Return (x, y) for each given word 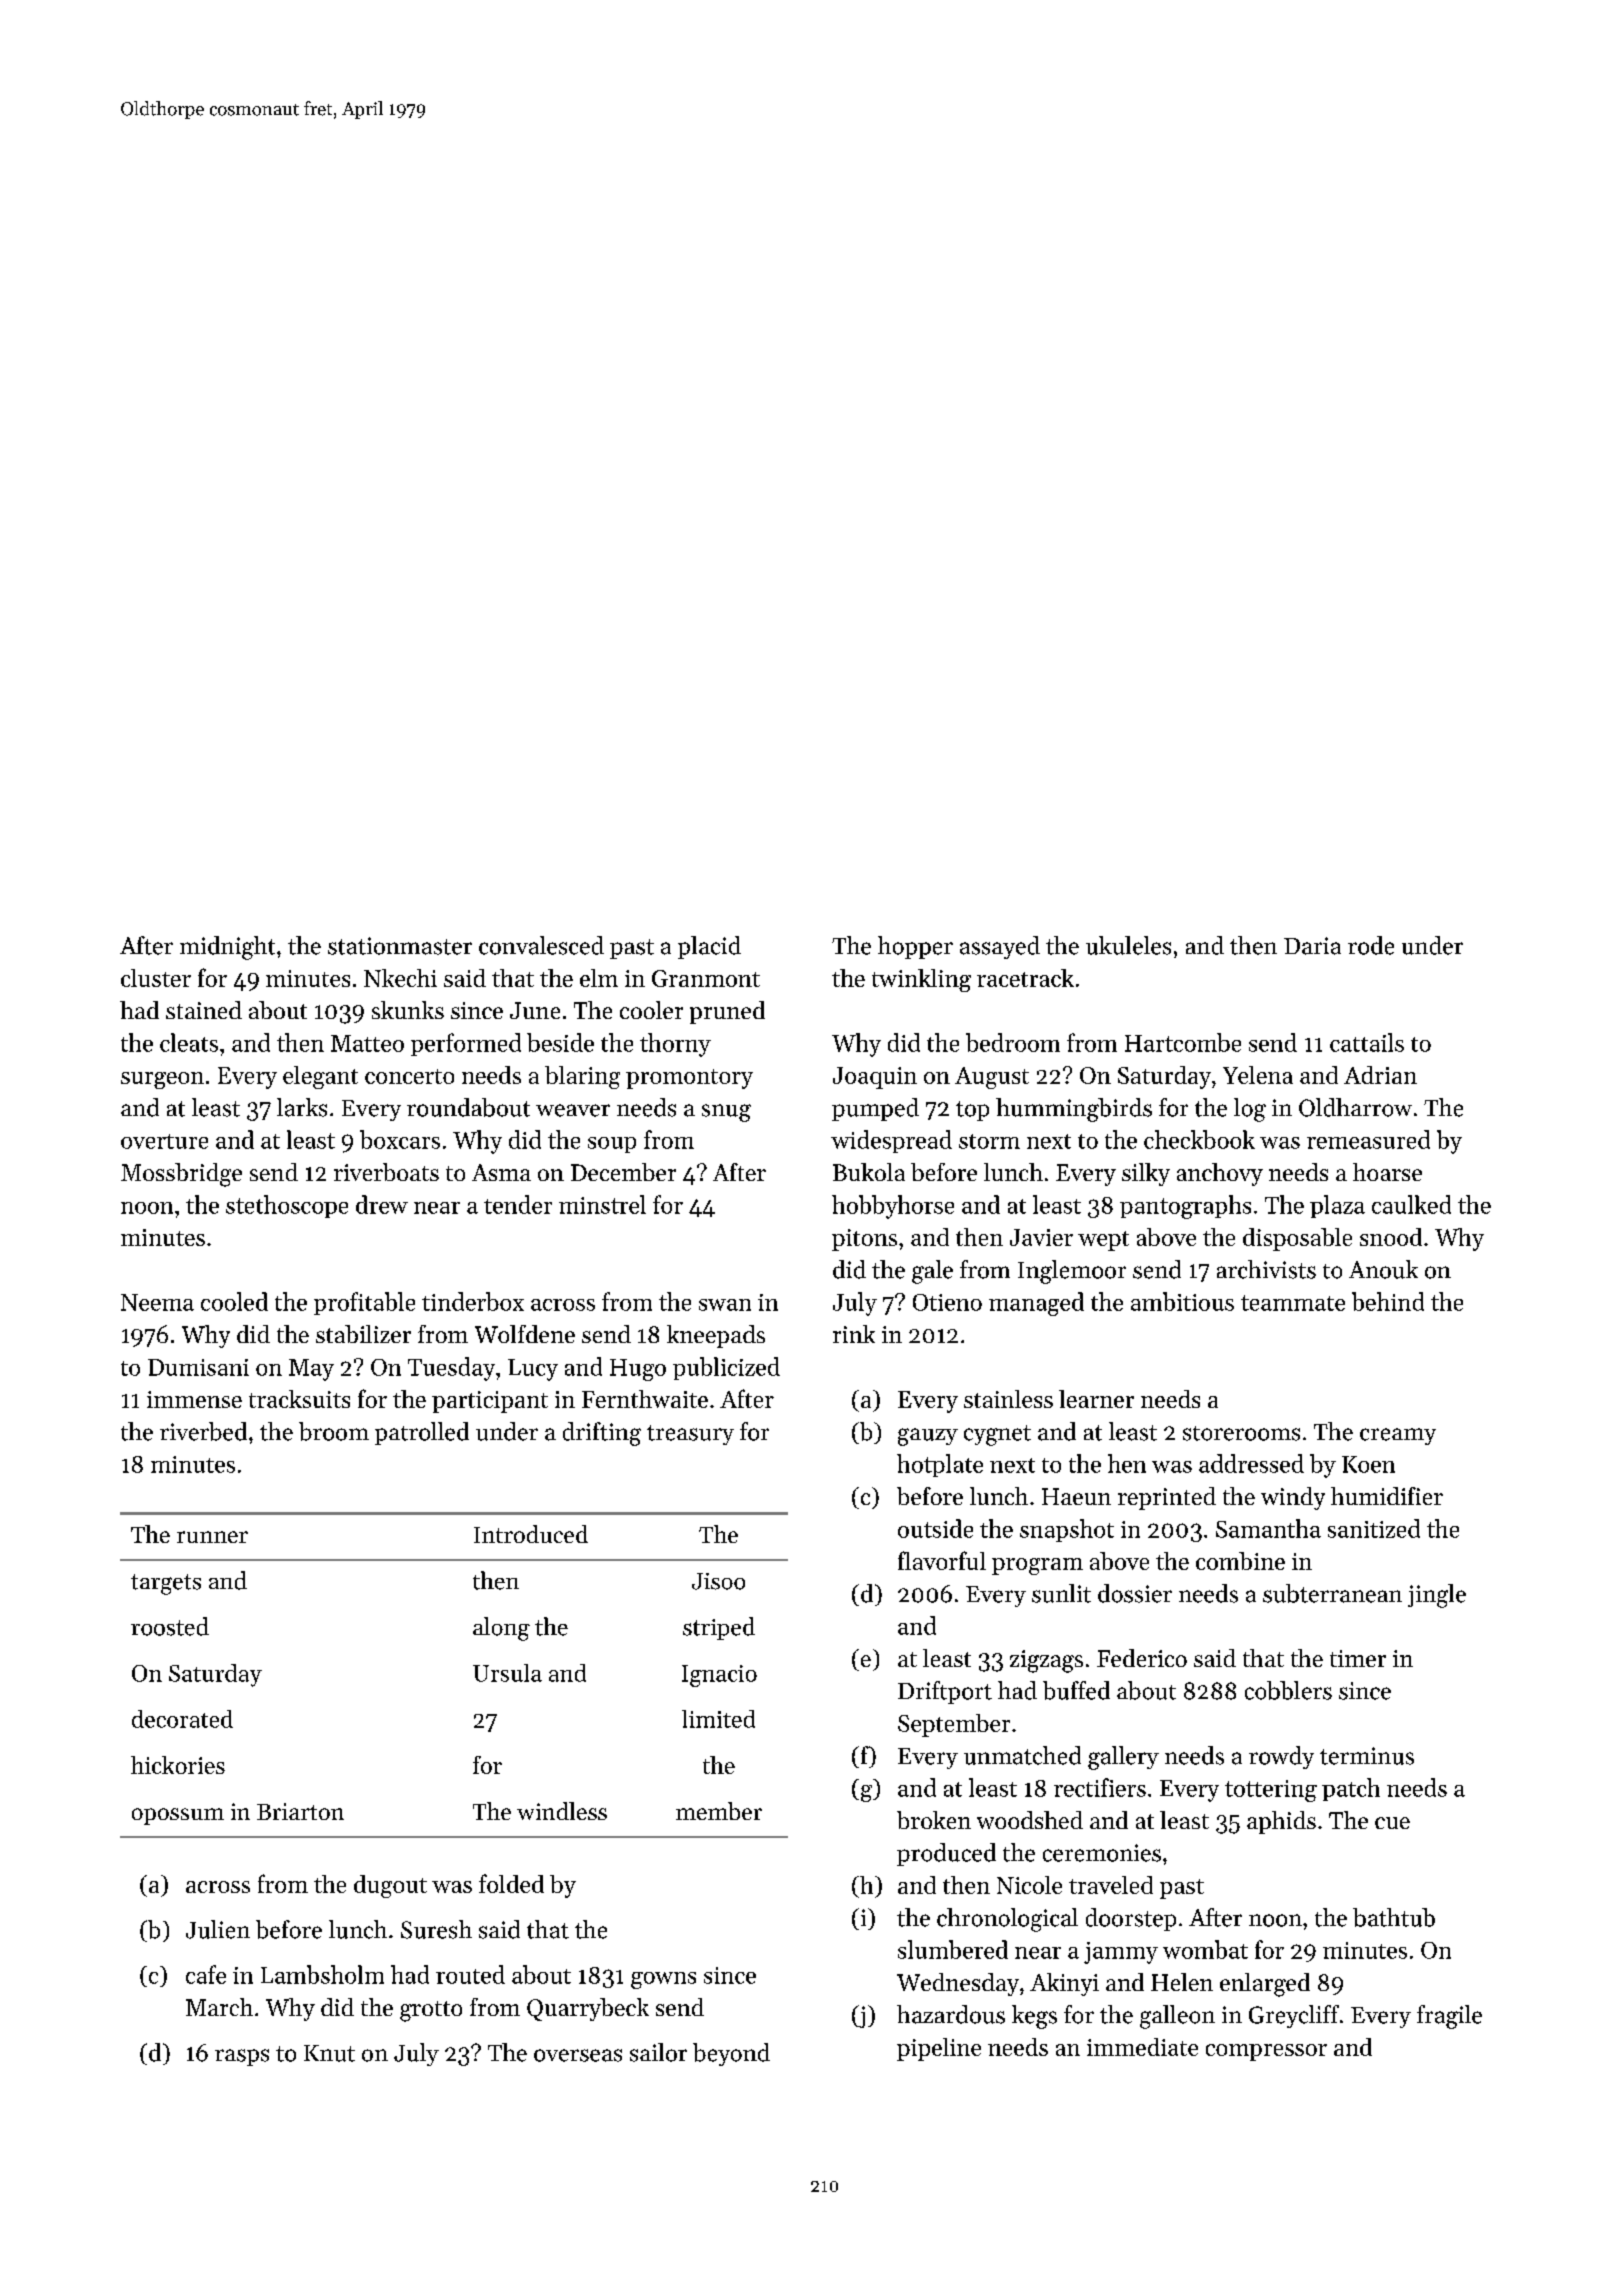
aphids (1281, 1822)
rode (1371, 945)
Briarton (300, 1811)
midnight (227, 948)
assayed (1000, 947)
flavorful (942, 1560)
